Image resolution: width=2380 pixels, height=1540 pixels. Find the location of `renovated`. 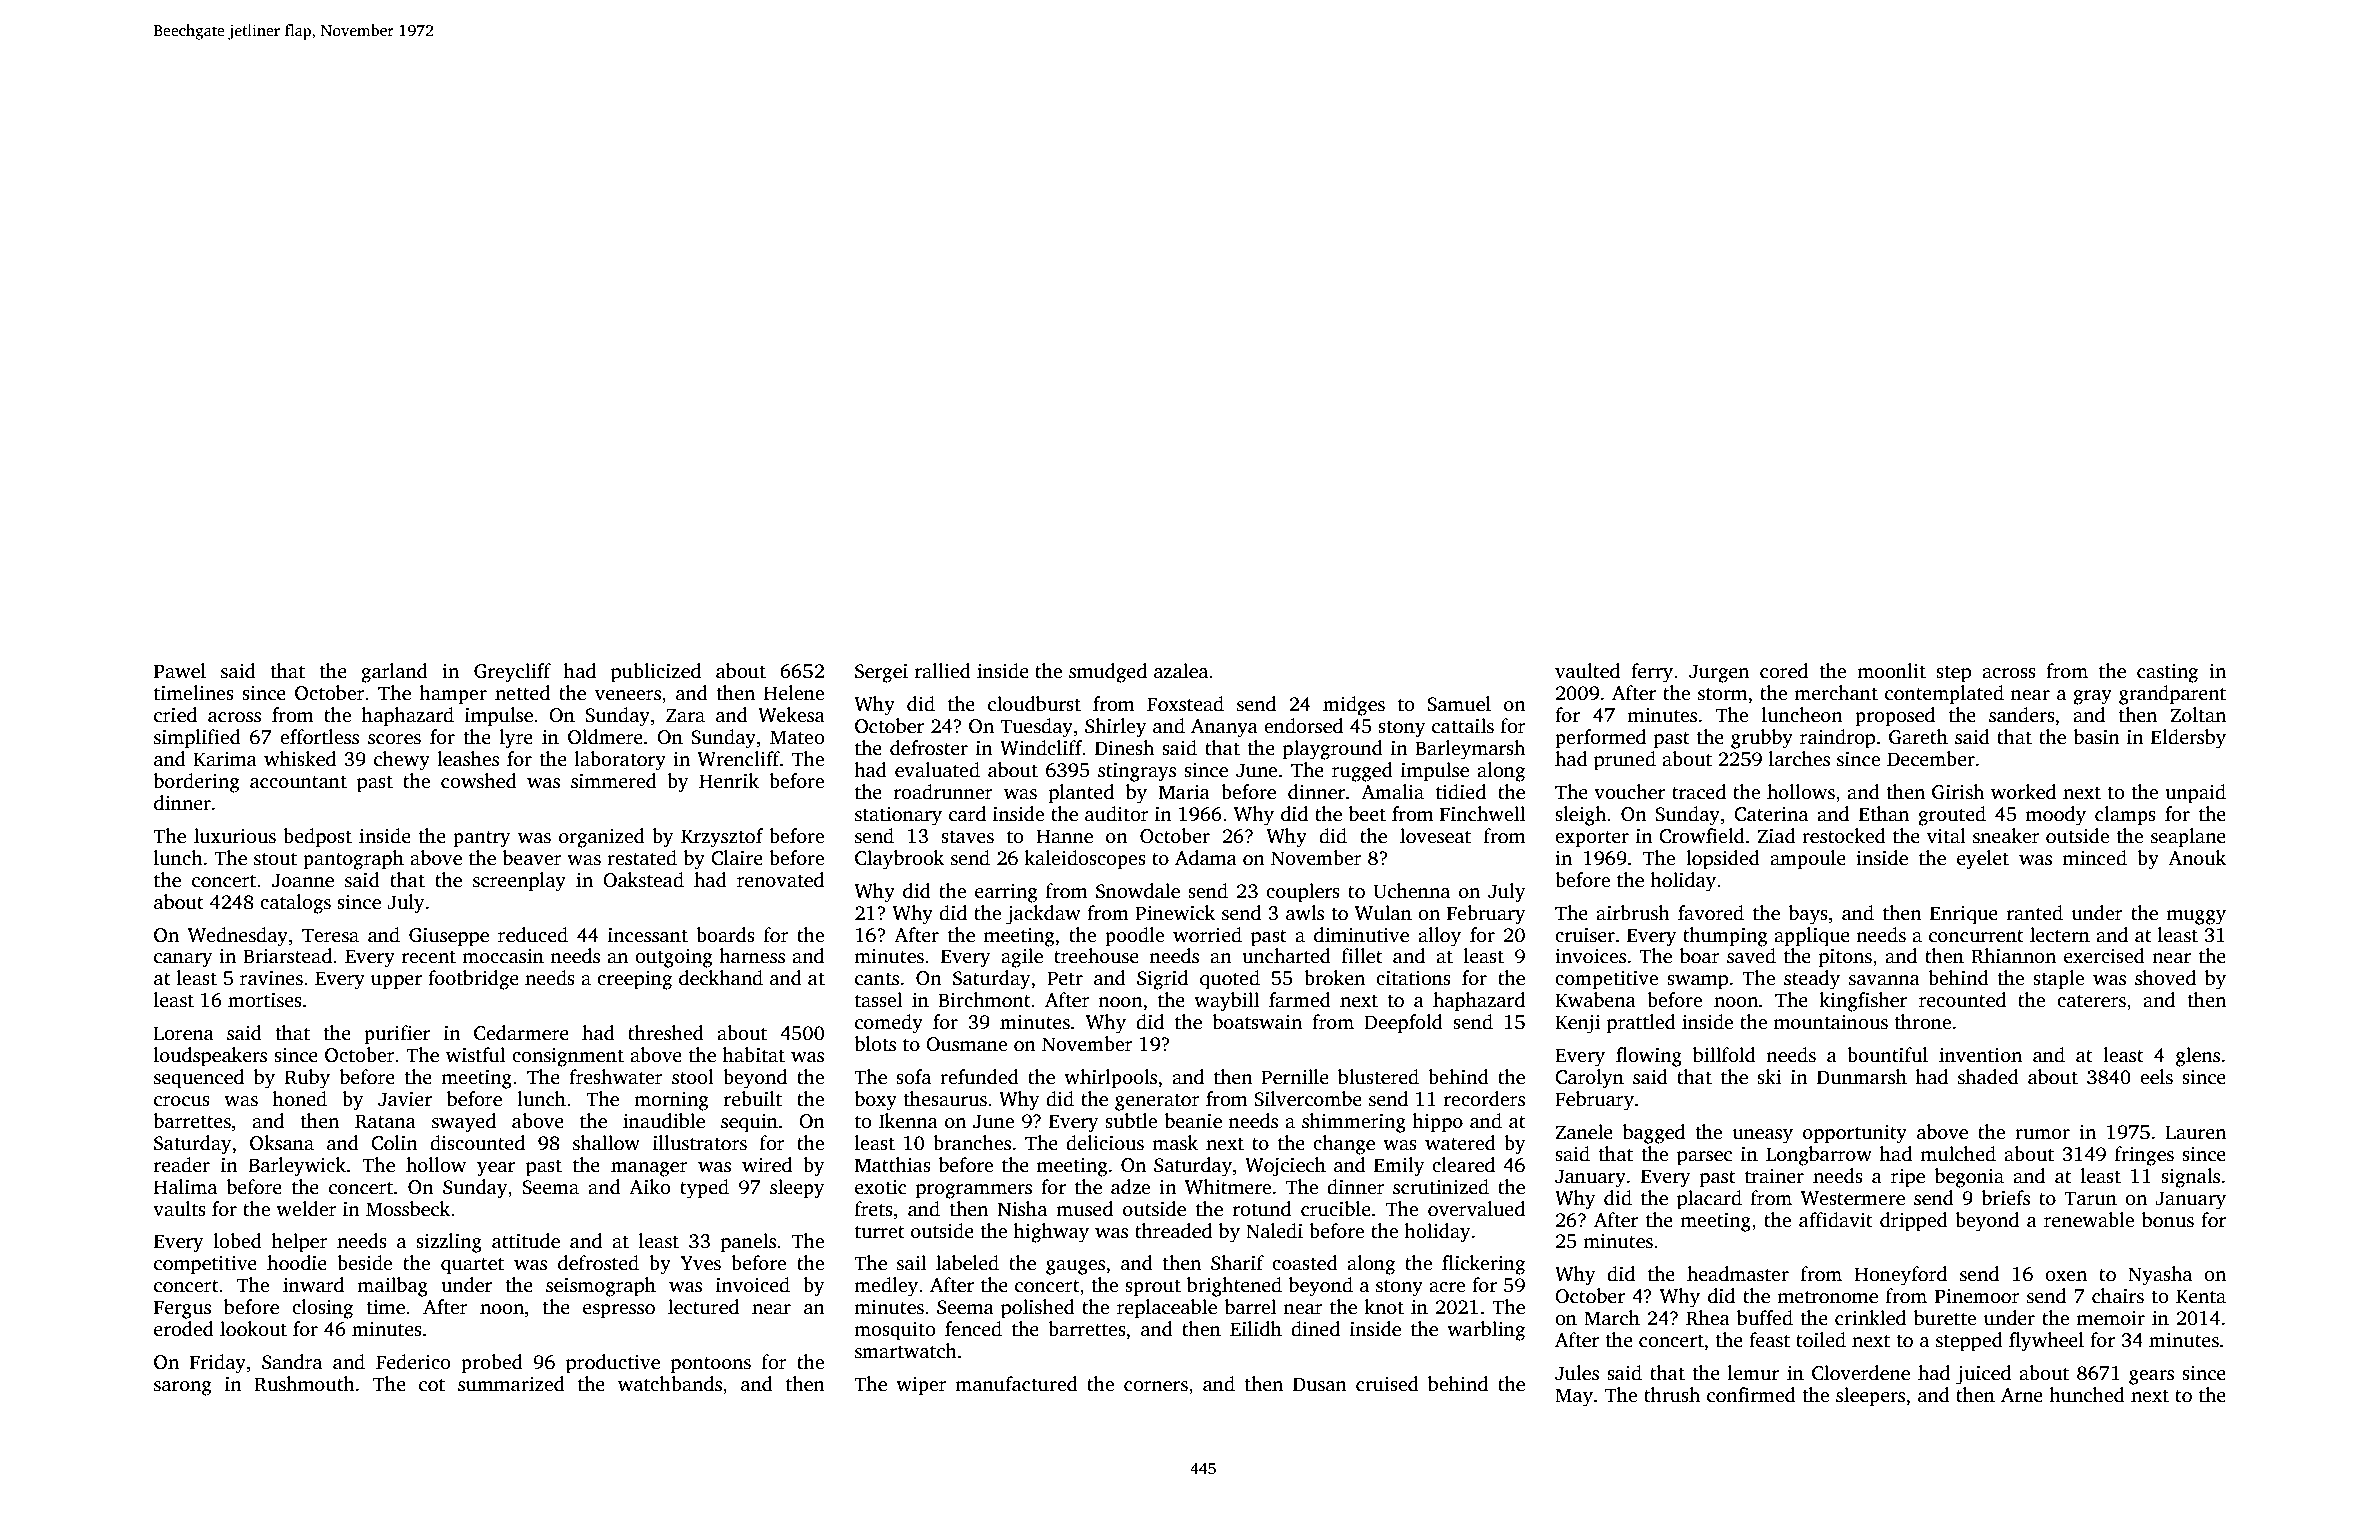

renovated is located at coordinates (780, 880).
